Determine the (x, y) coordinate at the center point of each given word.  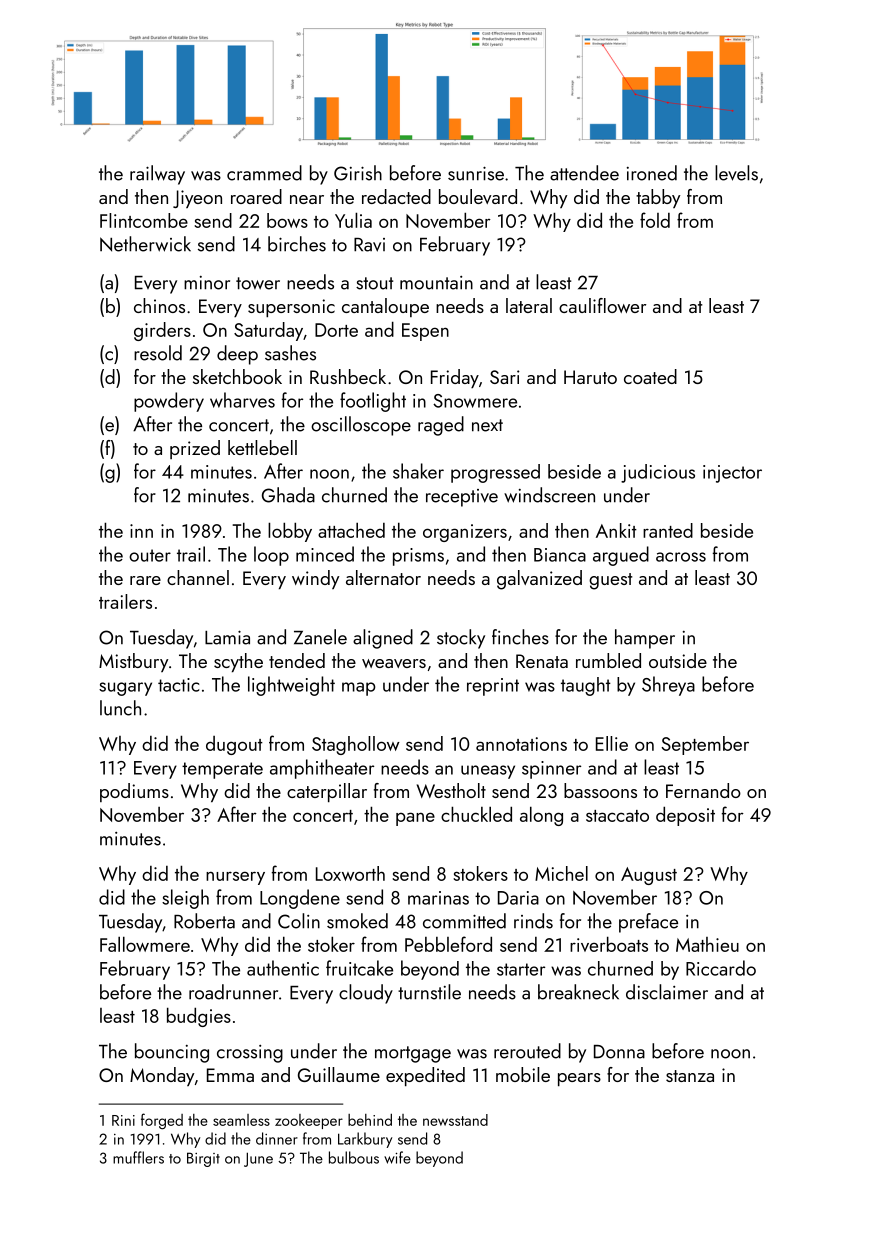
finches (520, 637)
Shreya (668, 686)
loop (271, 556)
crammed (264, 173)
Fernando (703, 790)
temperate (222, 770)
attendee (584, 173)
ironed (652, 173)
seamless (241, 1120)
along (541, 816)
